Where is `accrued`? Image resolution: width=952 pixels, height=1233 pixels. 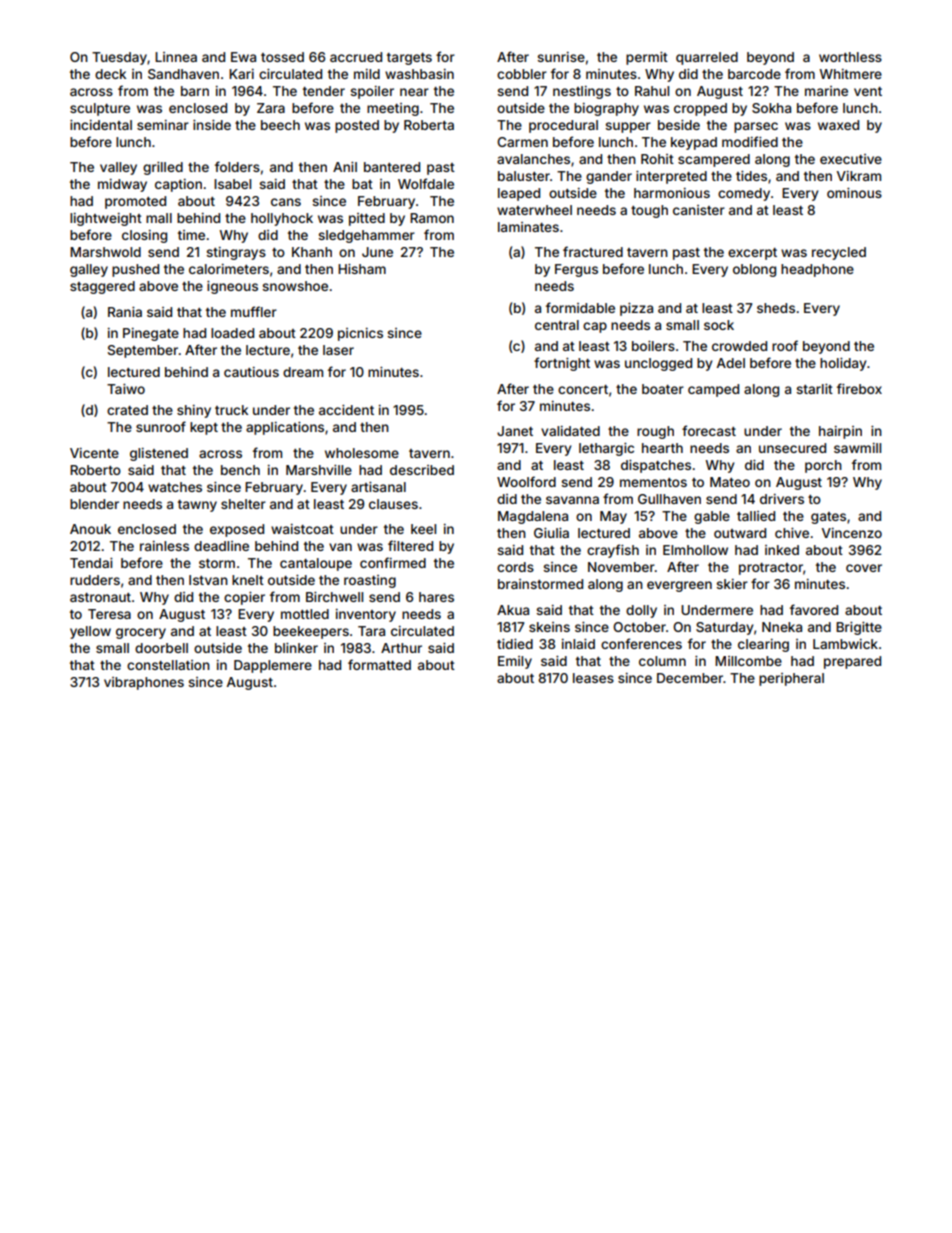
accrued is located at coordinates (356, 57).
